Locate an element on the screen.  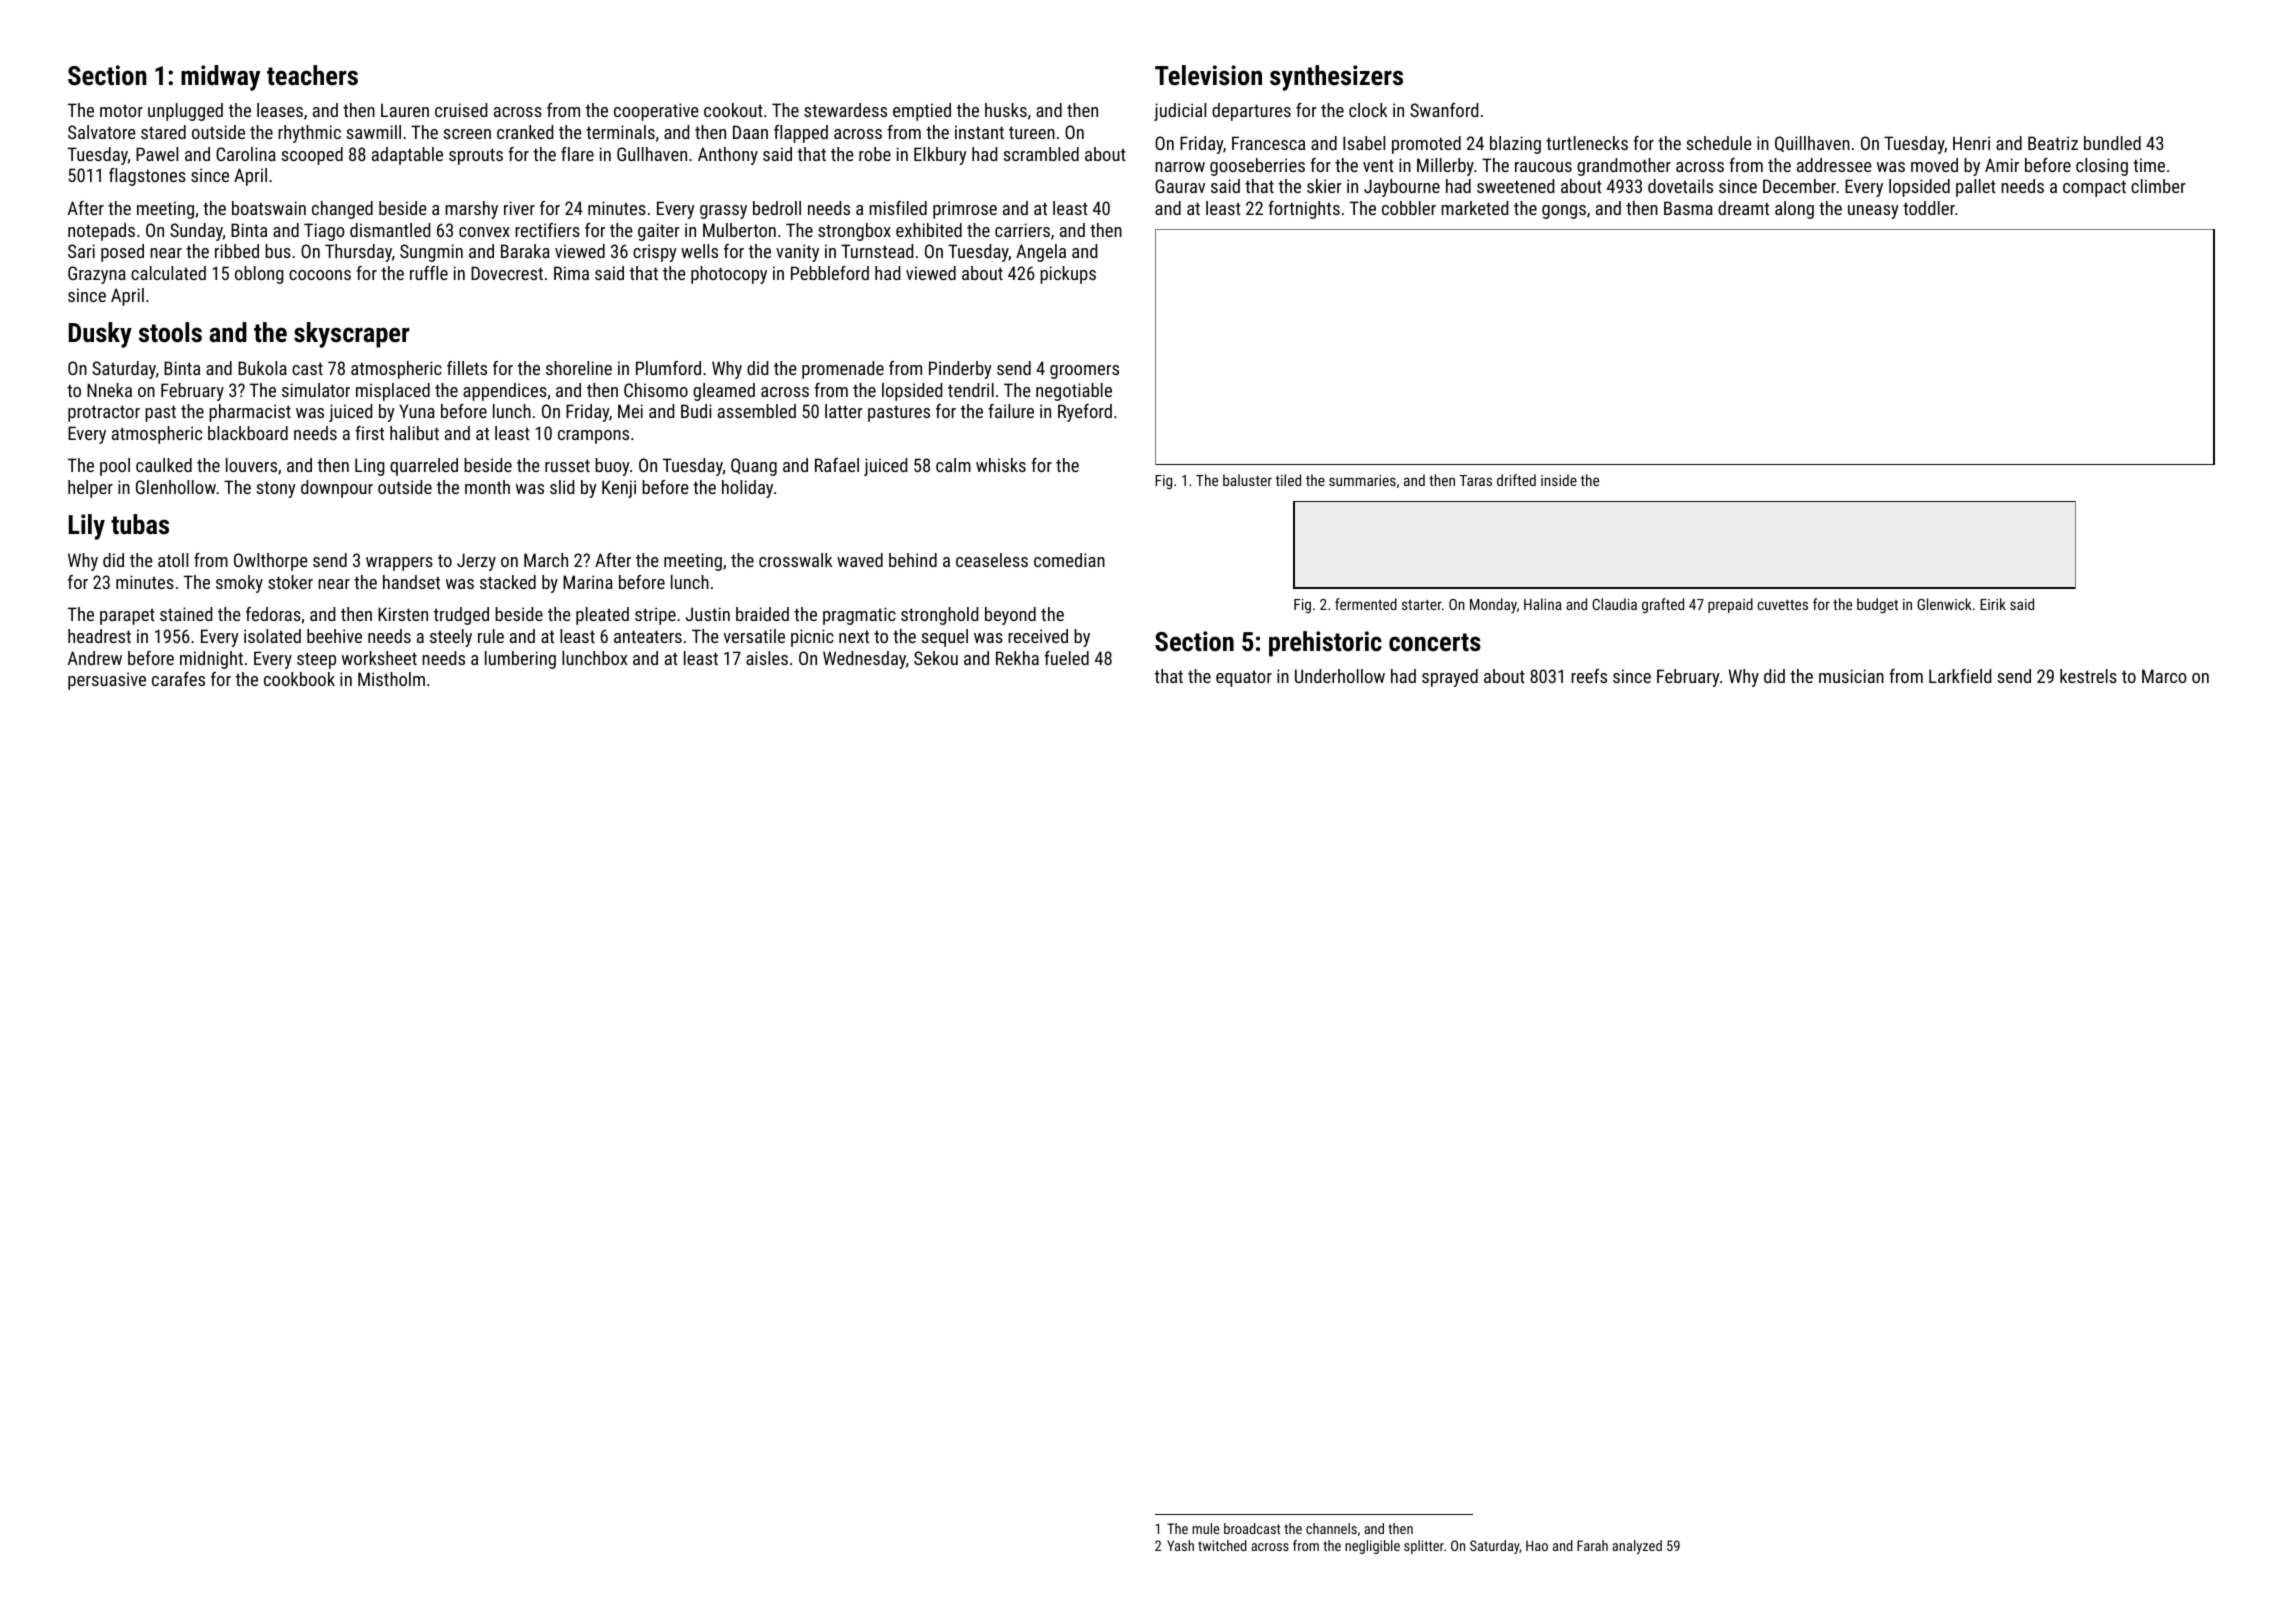
tubas is located at coordinates (140, 524).
